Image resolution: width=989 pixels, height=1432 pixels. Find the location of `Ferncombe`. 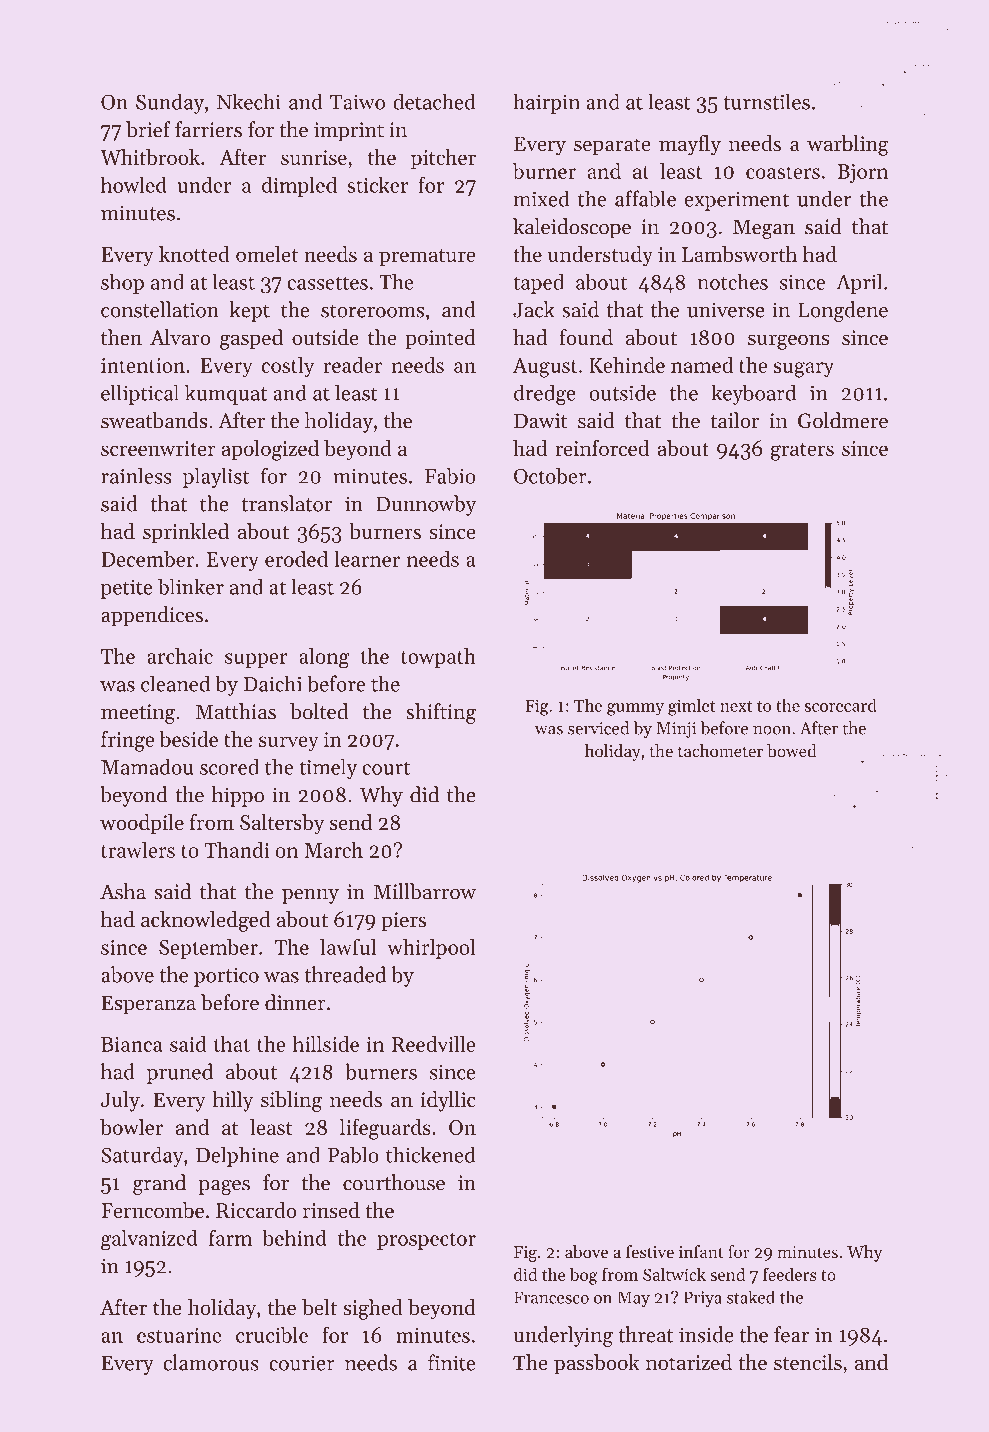

Ferncombe is located at coordinates (152, 1210).
